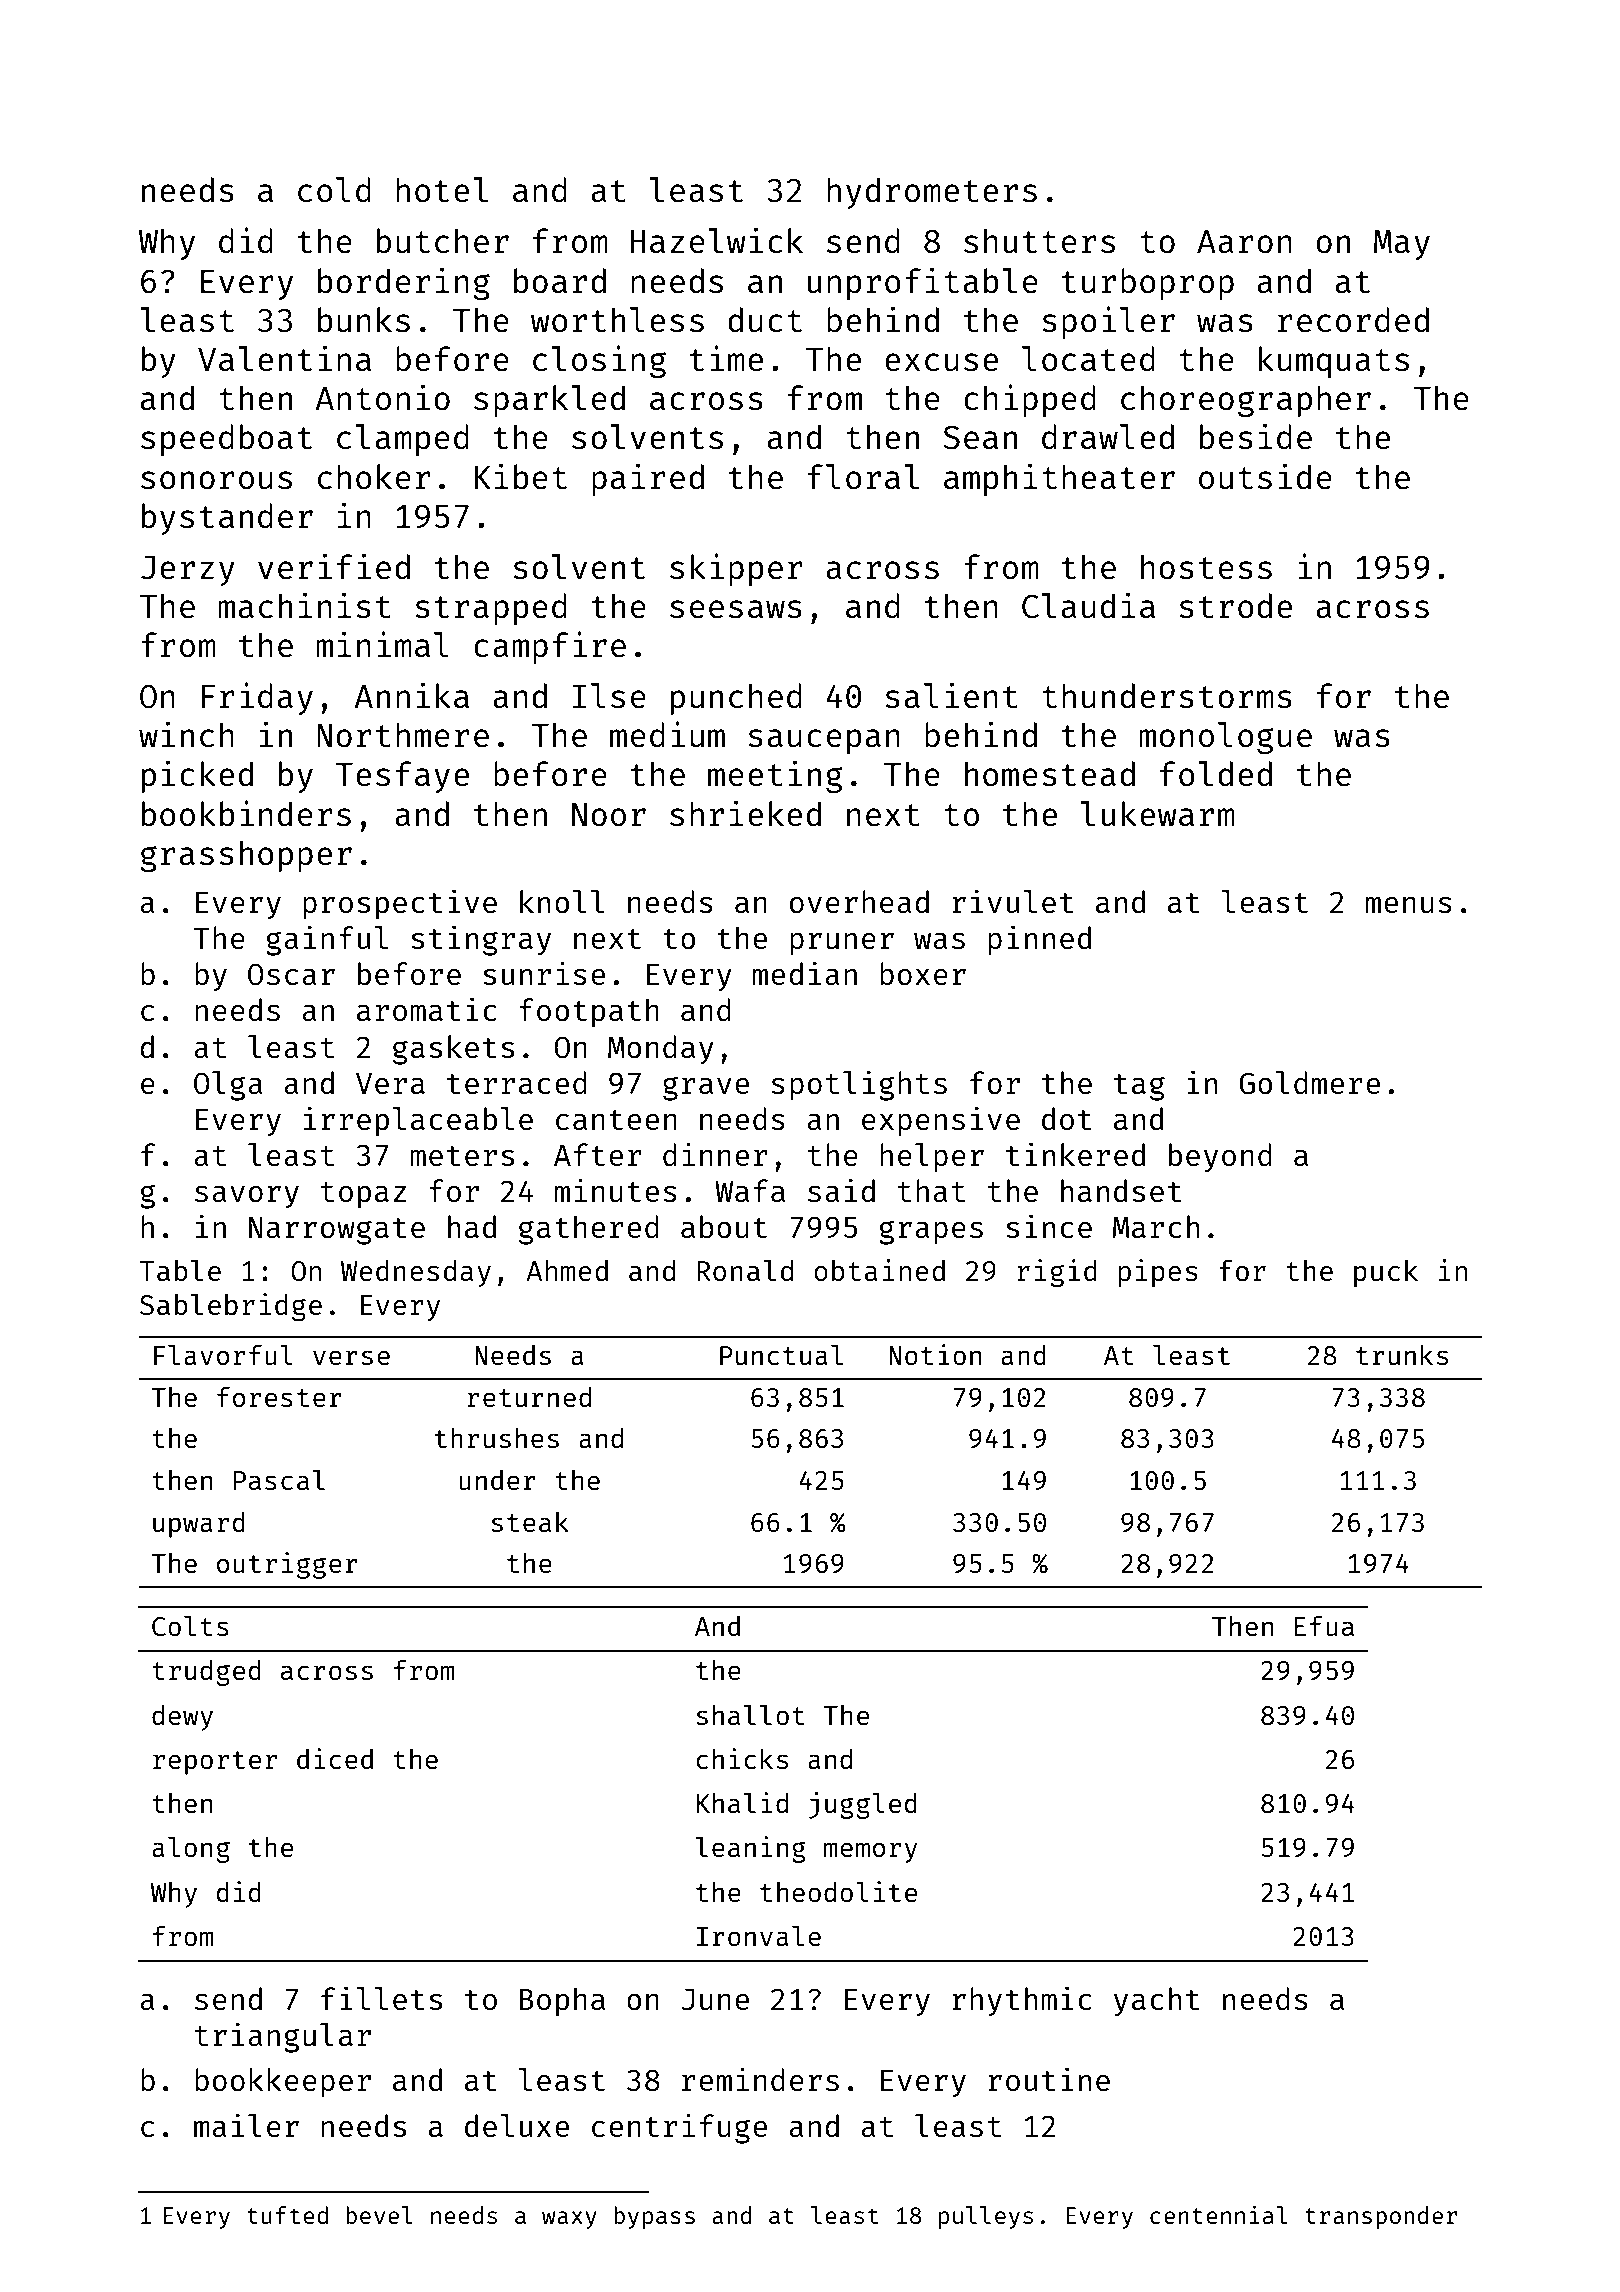  What do you see at coordinates (530, 1522) in the screenshot?
I see `steak` at bounding box center [530, 1522].
